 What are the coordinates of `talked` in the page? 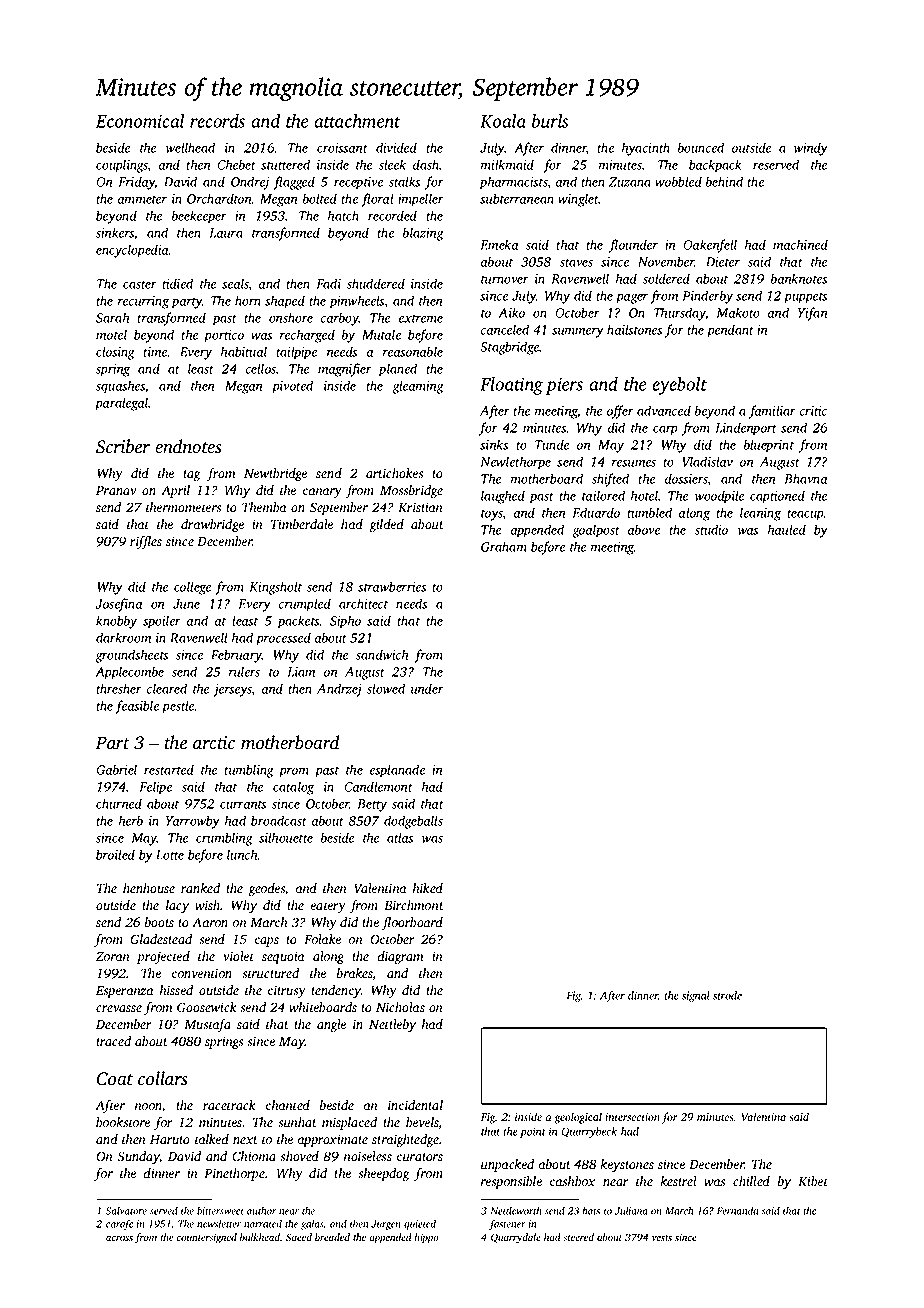 It's located at (212, 1139).
